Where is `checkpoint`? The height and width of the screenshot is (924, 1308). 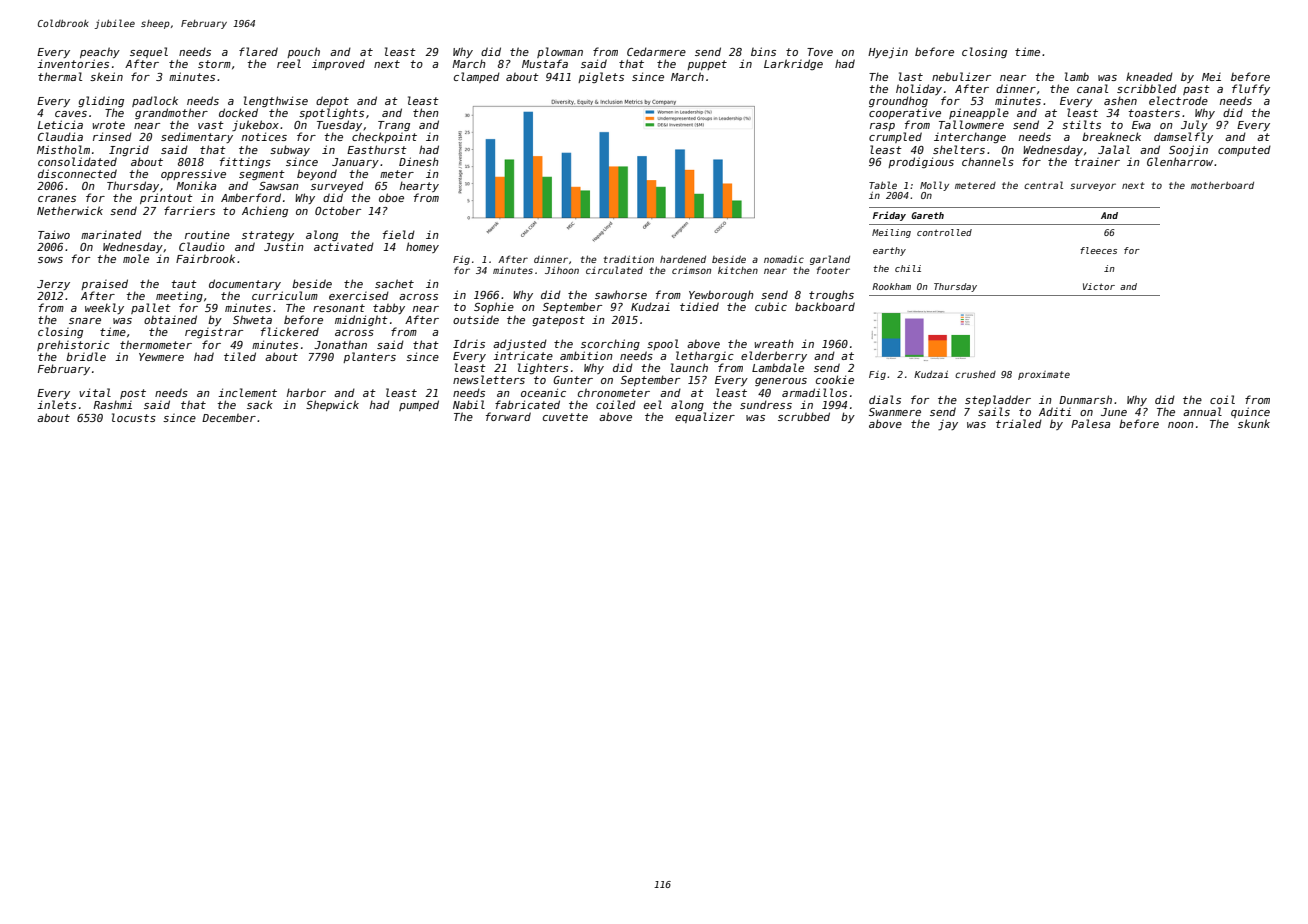
checkpoint is located at coordinates (384, 137).
